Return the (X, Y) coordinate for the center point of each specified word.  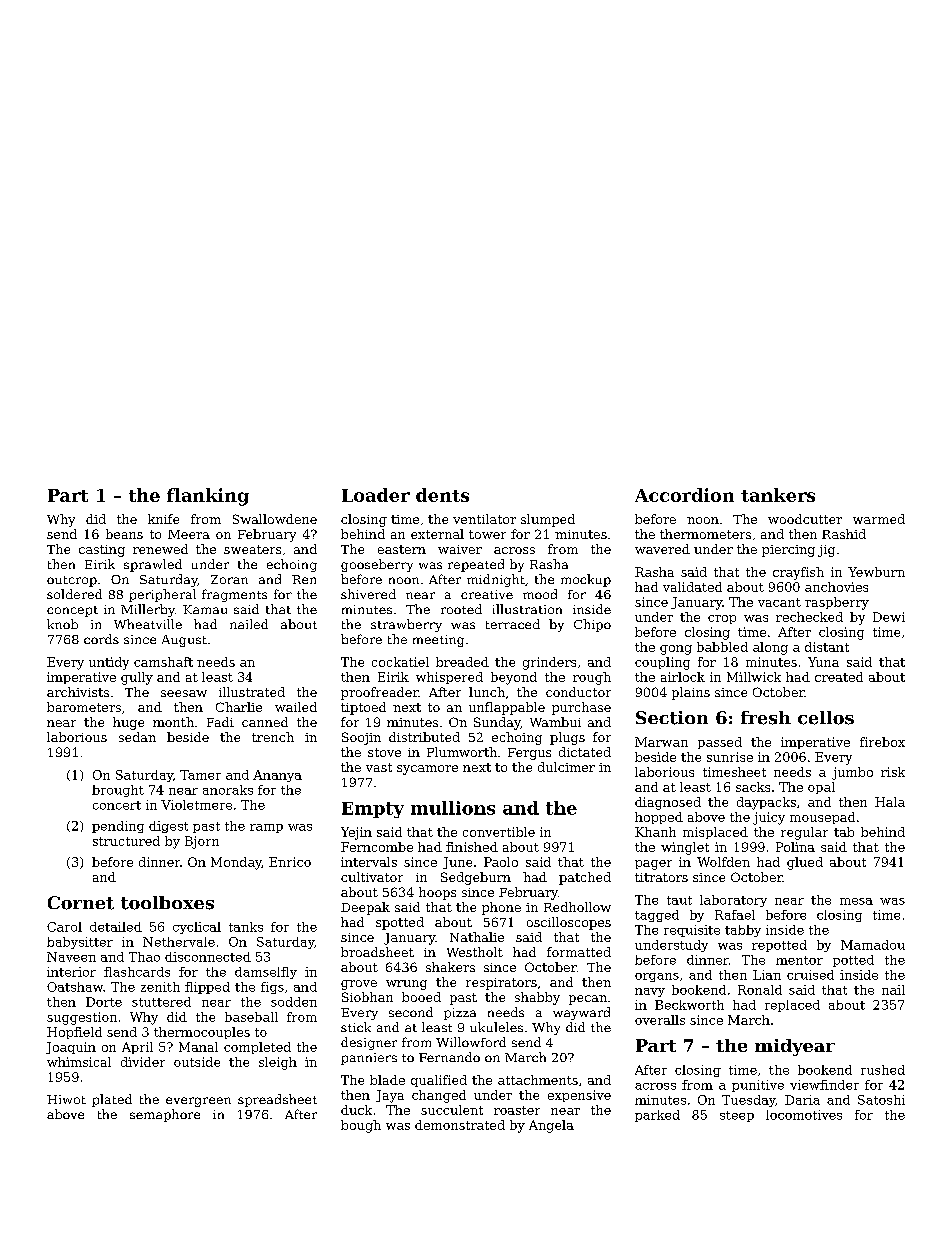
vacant (779, 602)
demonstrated (460, 1125)
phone (501, 908)
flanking (208, 497)
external (437, 534)
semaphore (165, 1115)
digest (168, 827)
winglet (685, 848)
